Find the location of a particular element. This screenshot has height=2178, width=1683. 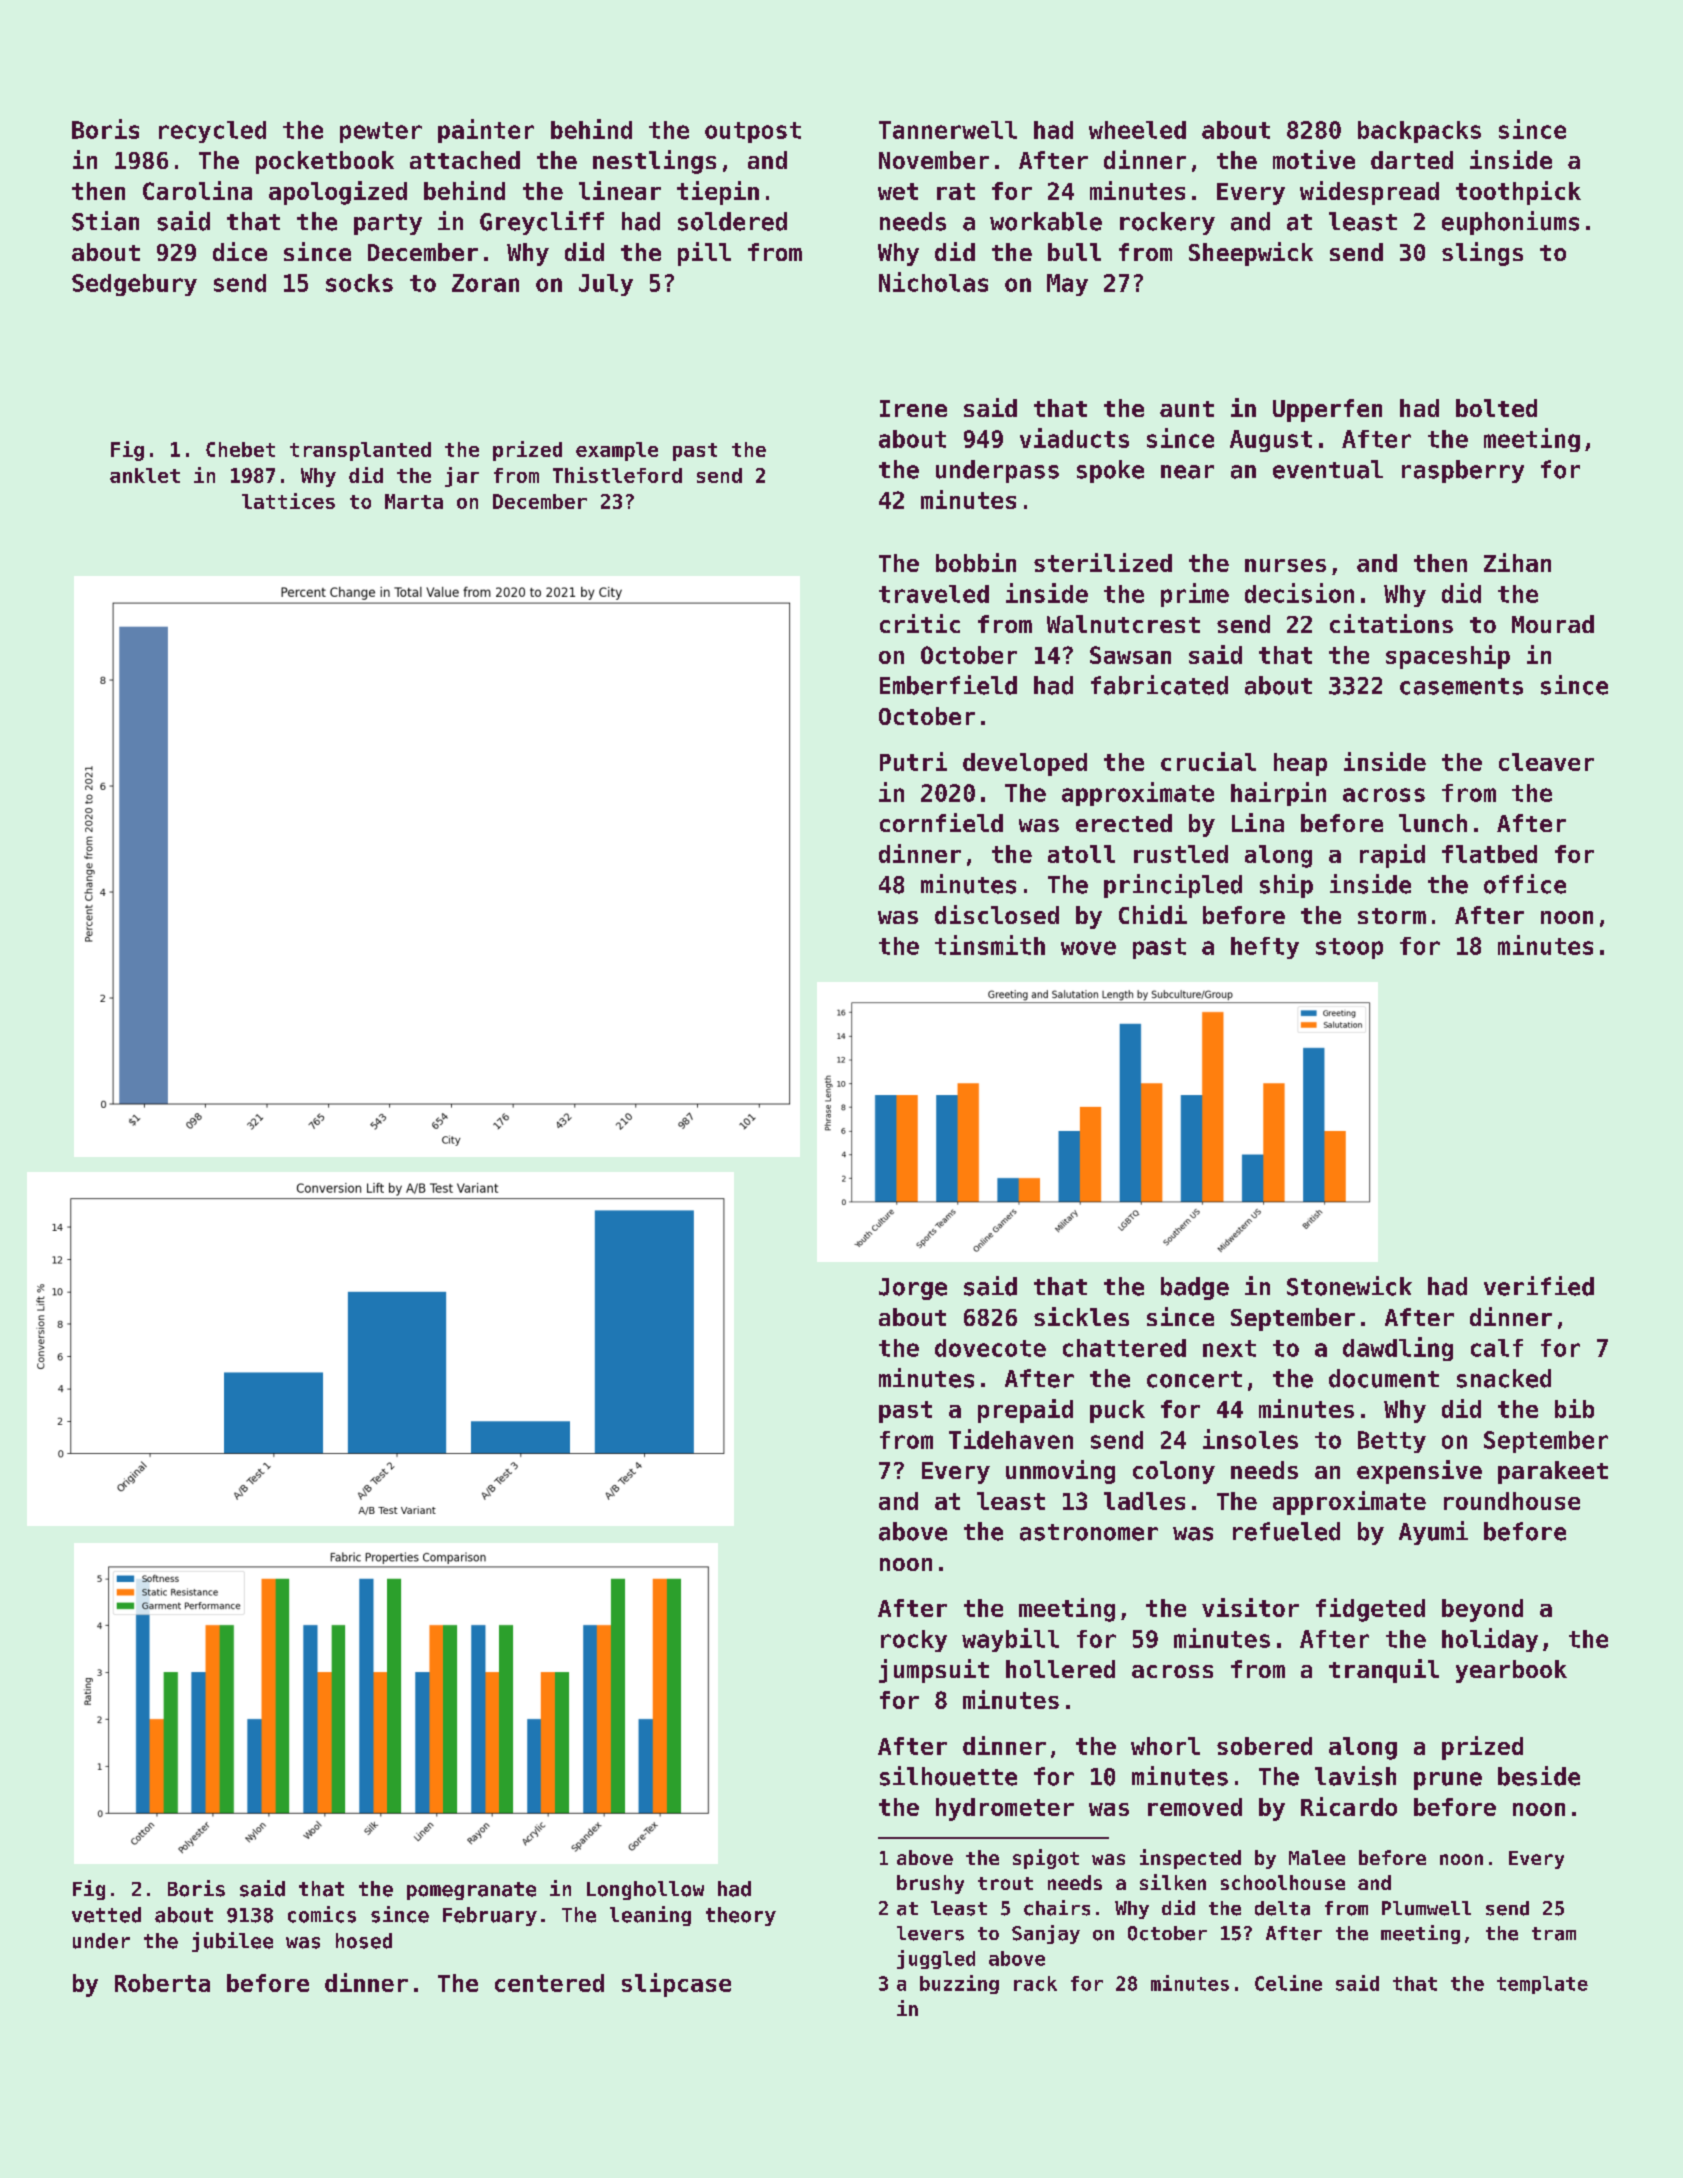

atoll is located at coordinates (1081, 854).
